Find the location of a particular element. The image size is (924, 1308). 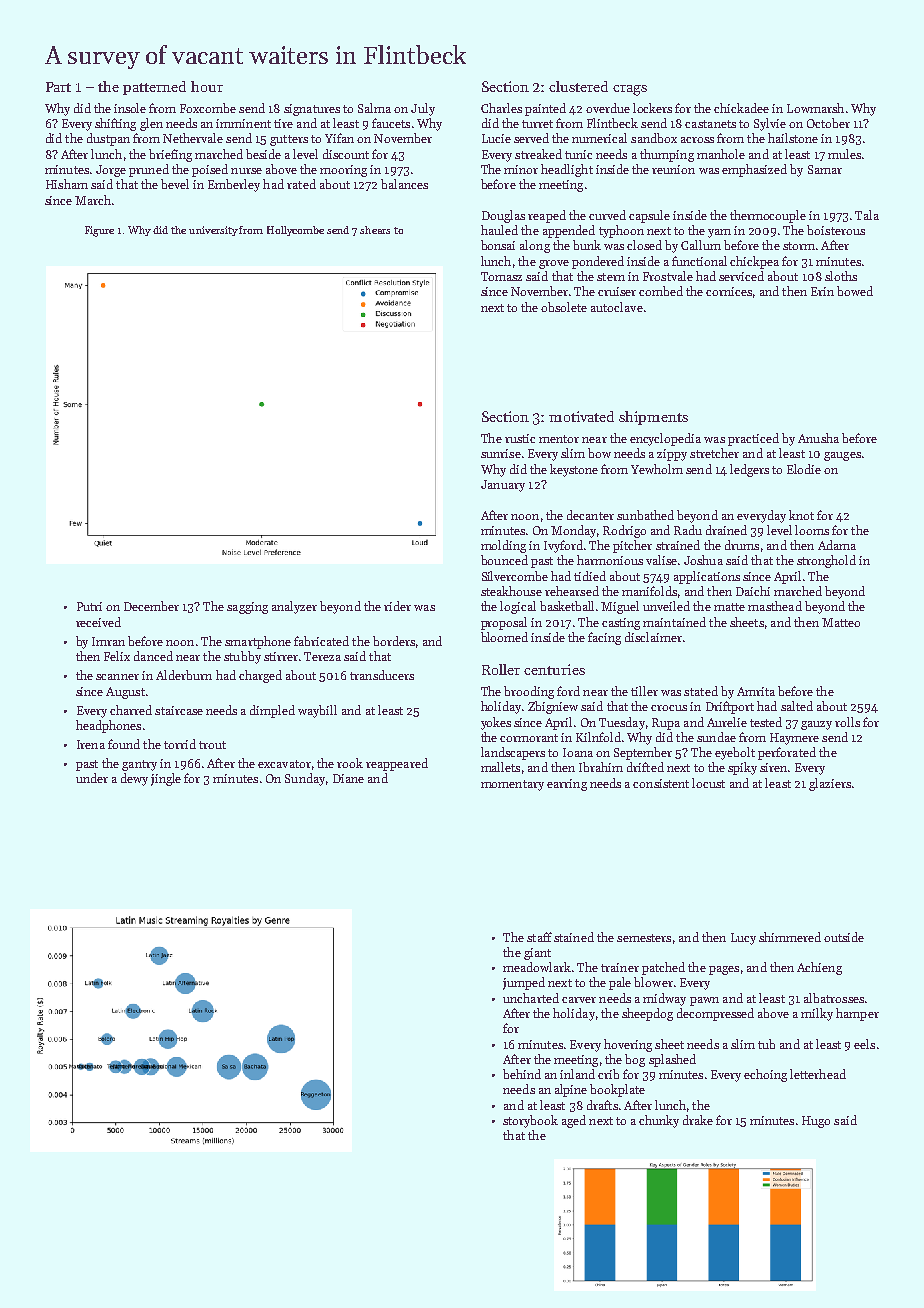

Lowmarsh is located at coordinates (815, 108).
